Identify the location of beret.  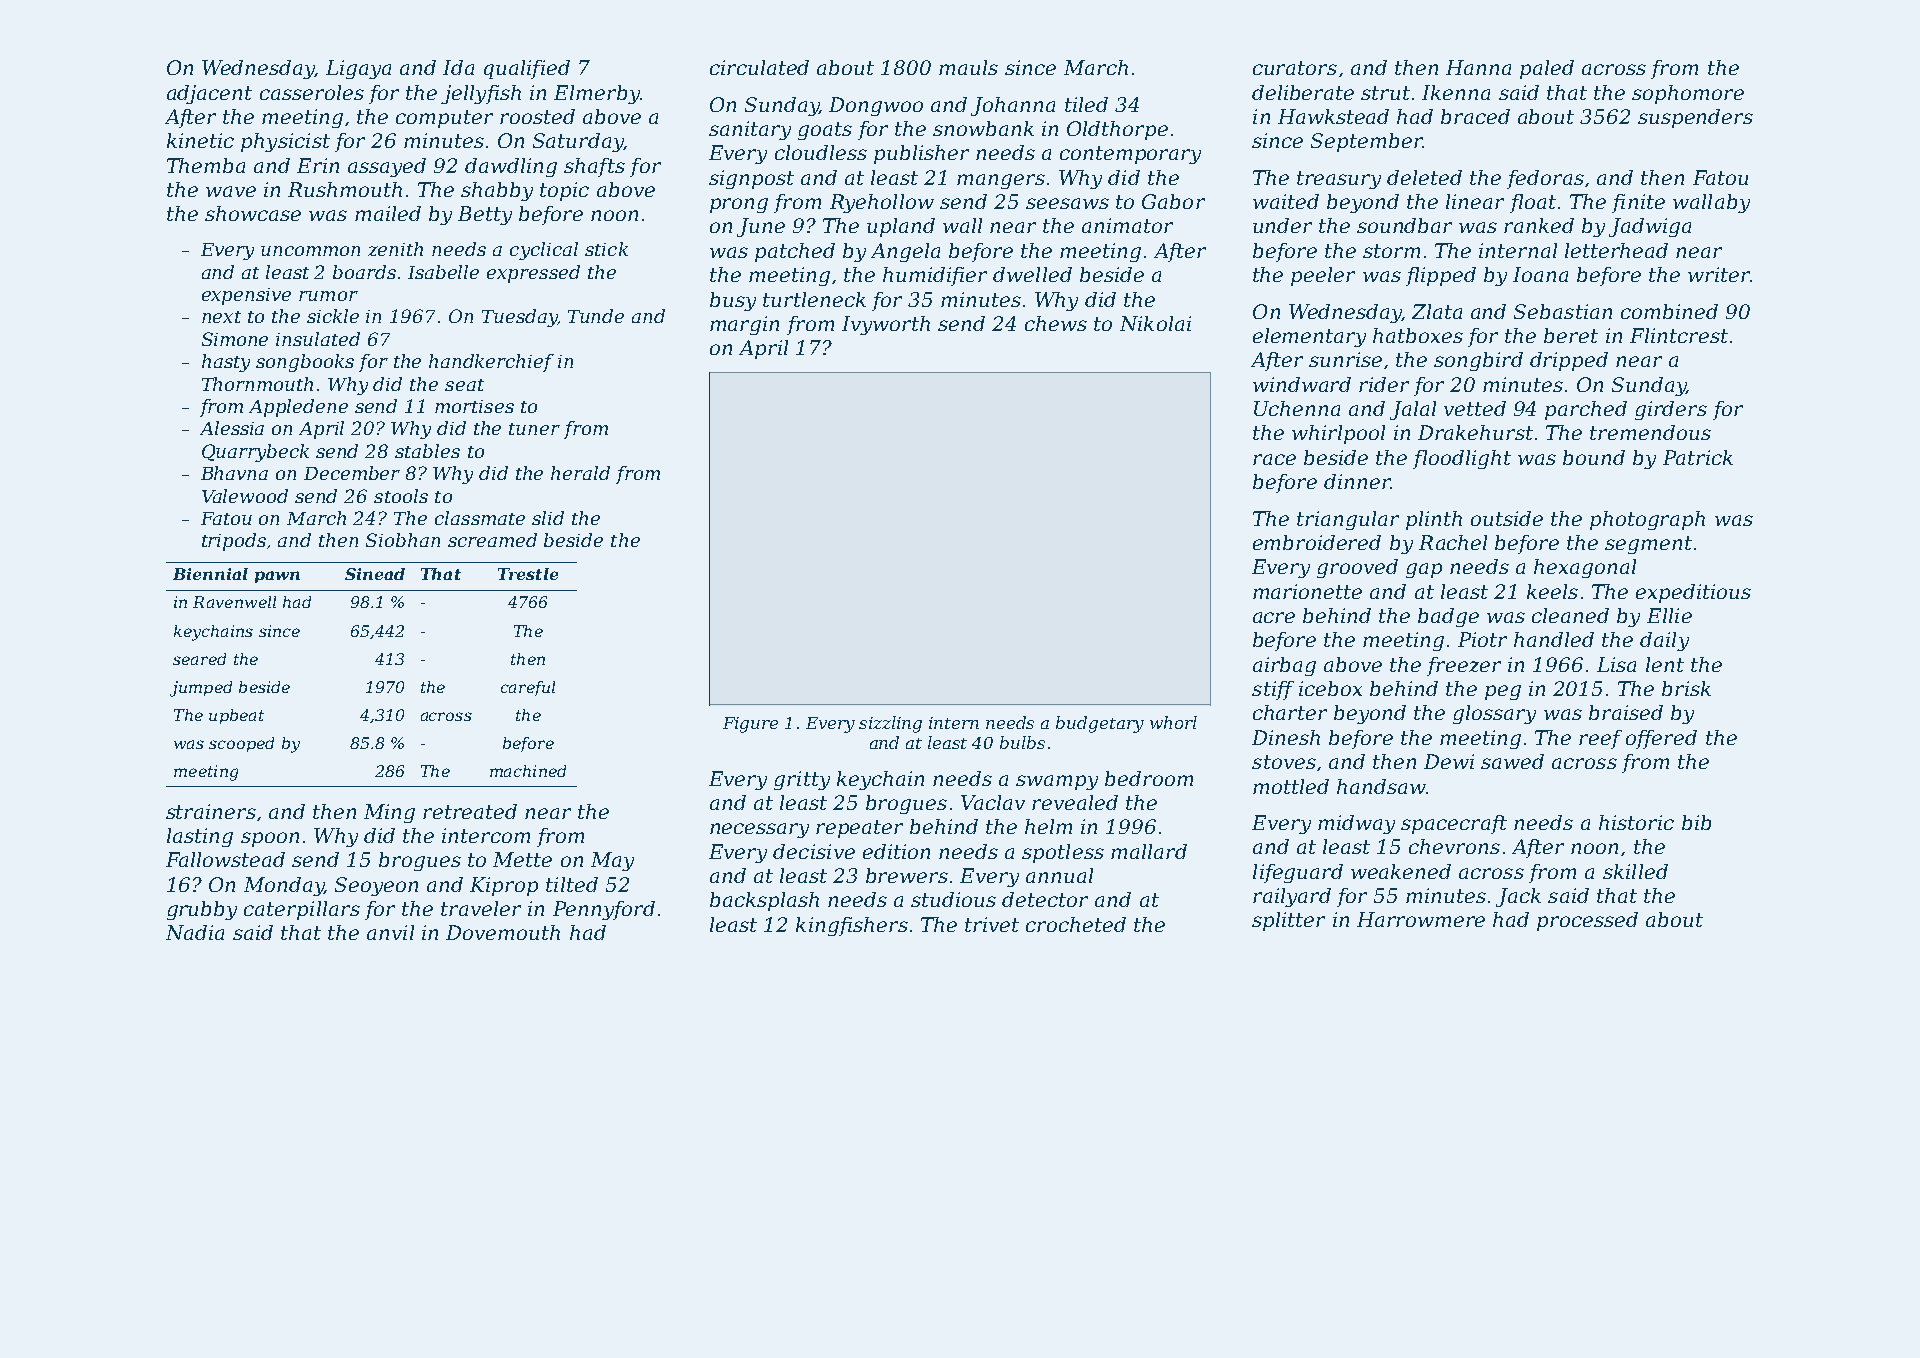
(1571, 335).
